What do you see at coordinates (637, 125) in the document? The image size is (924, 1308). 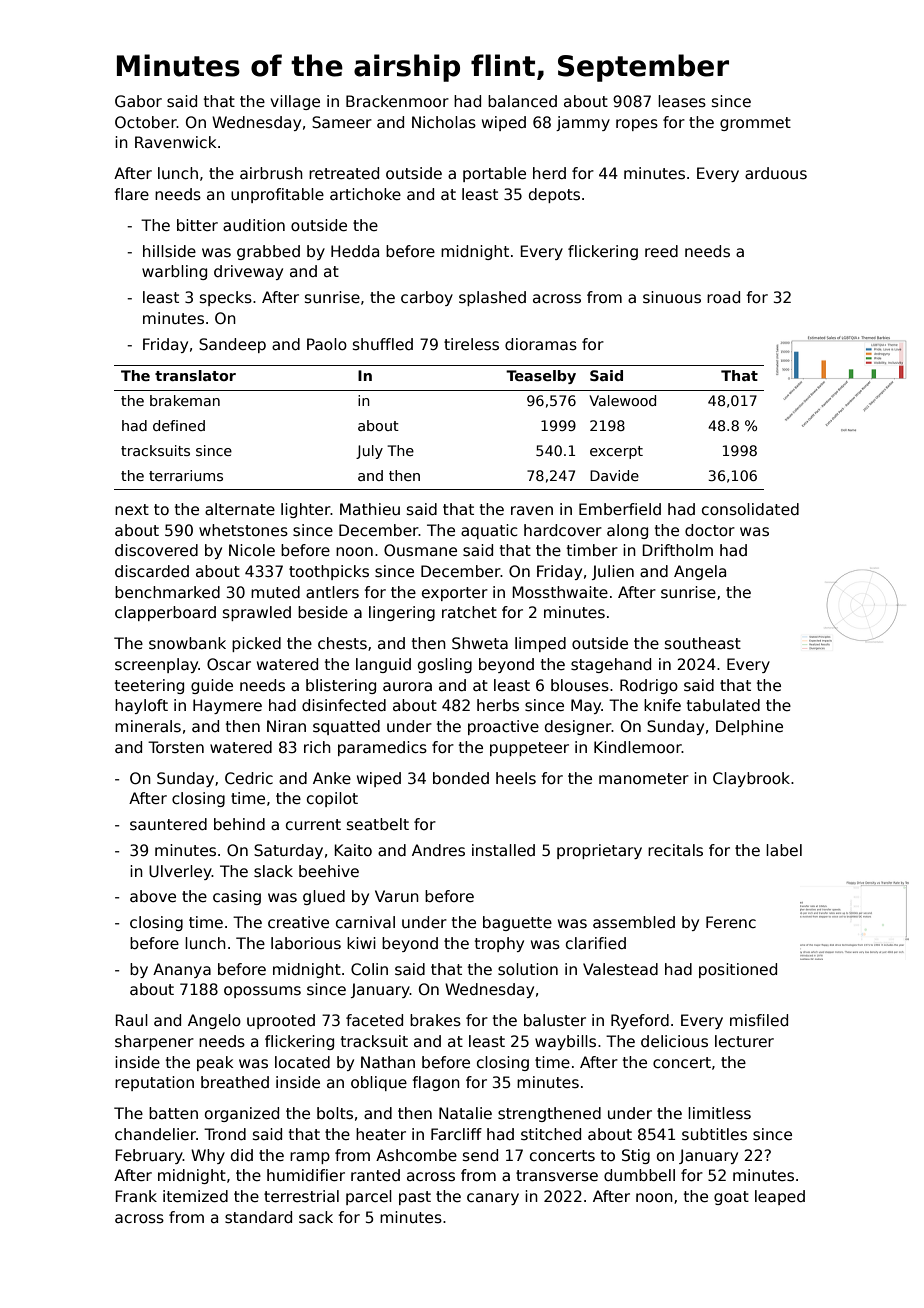 I see `ropes` at bounding box center [637, 125].
